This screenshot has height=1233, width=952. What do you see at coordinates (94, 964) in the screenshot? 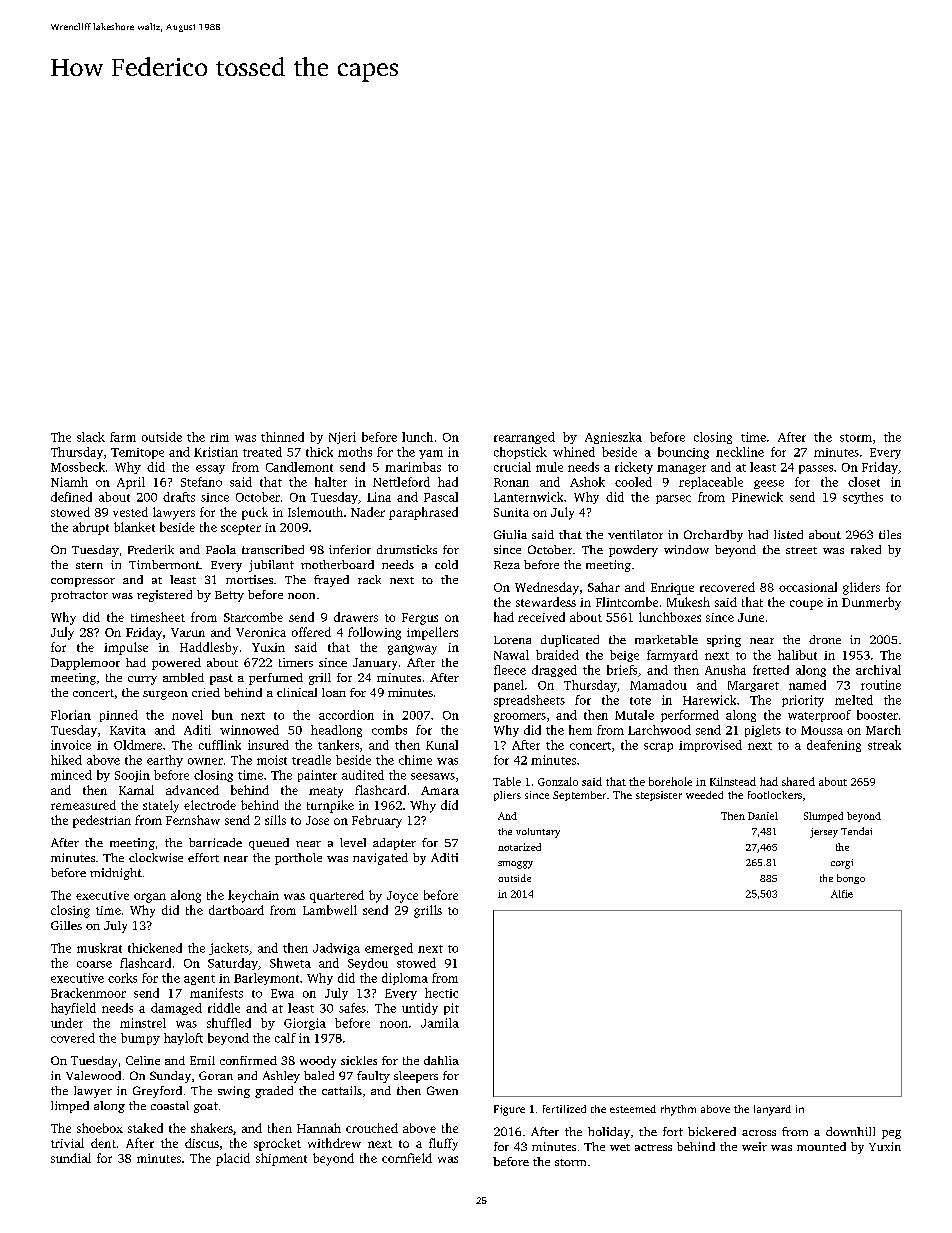
I see `coarse` at bounding box center [94, 964].
